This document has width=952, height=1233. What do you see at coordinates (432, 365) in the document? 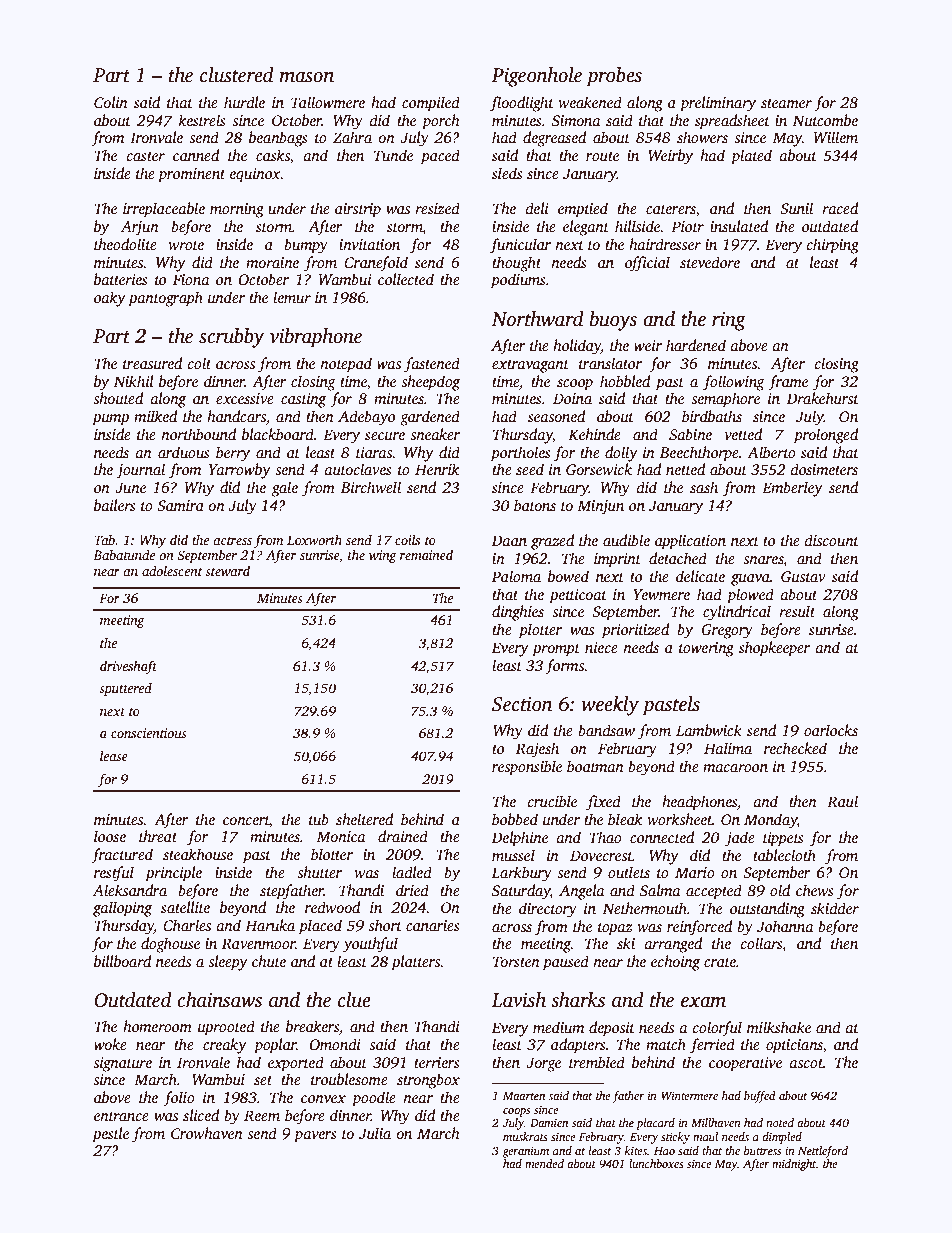
I see `fastened` at bounding box center [432, 365].
